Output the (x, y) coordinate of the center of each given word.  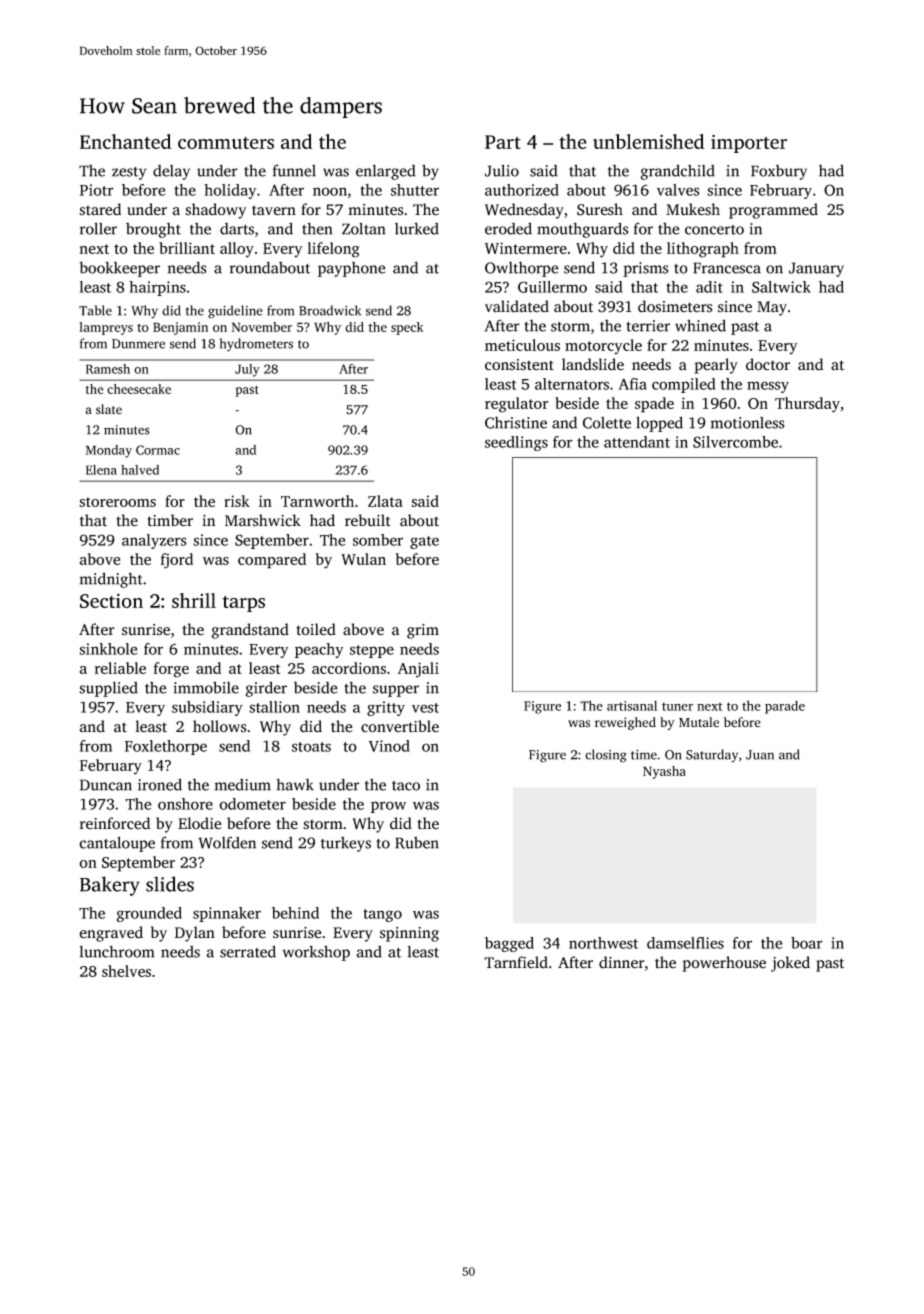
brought (153, 230)
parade (785, 707)
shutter (415, 190)
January (816, 269)
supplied (108, 689)
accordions (349, 668)
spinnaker (227, 914)
